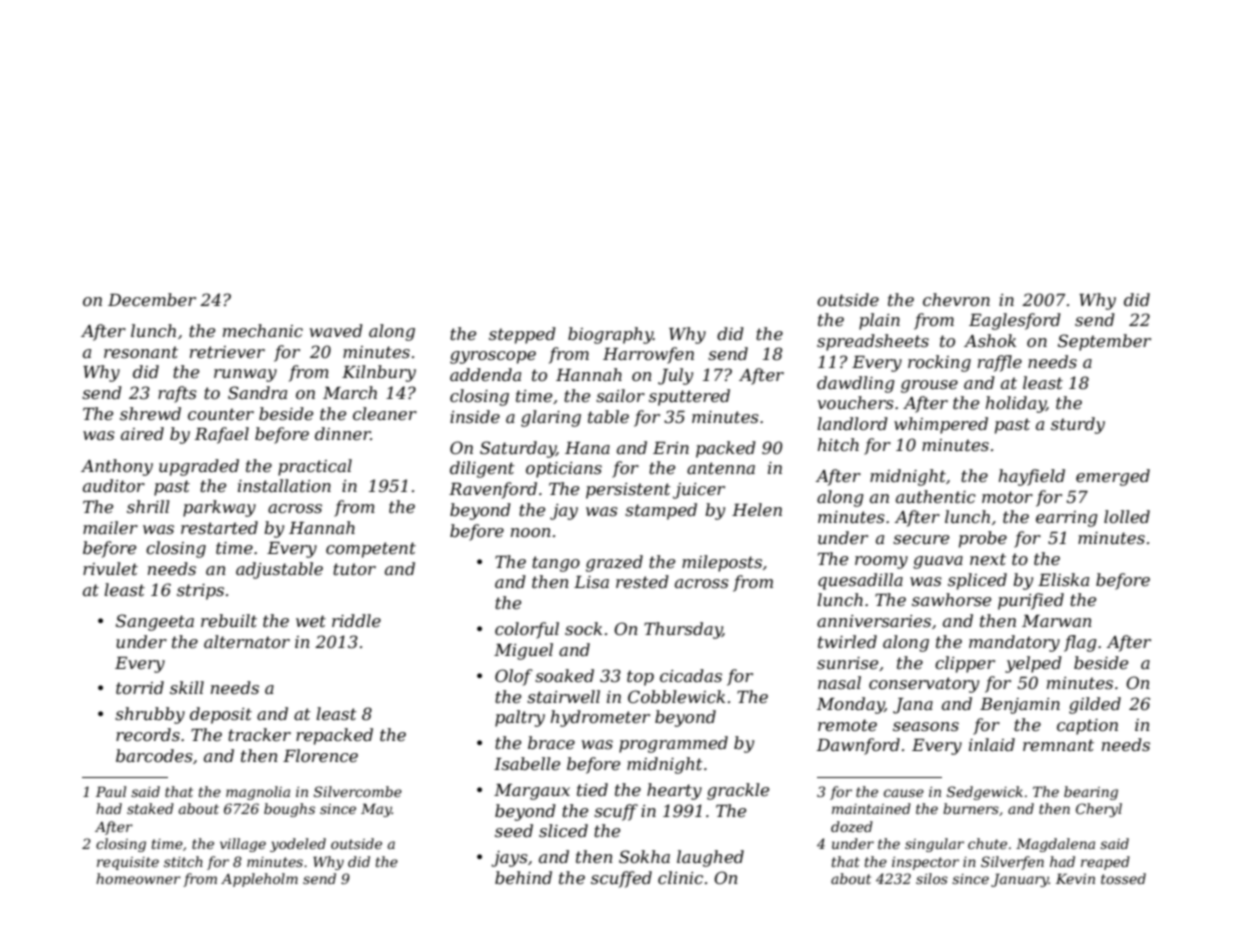 The height and width of the screenshot is (952, 1233). What do you see at coordinates (924, 685) in the screenshot?
I see `conservatory` at bounding box center [924, 685].
